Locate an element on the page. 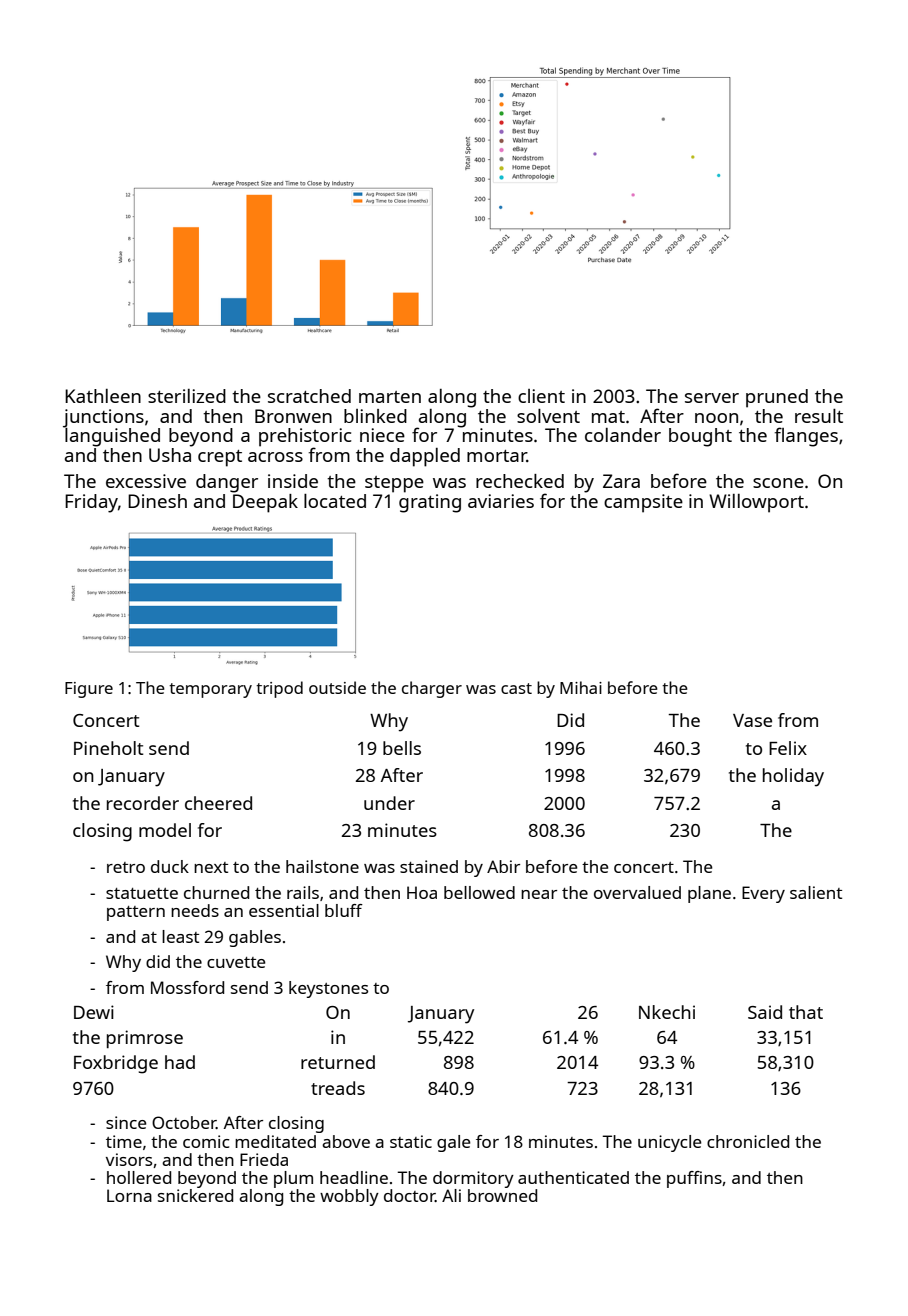  Mihai is located at coordinates (581, 687).
